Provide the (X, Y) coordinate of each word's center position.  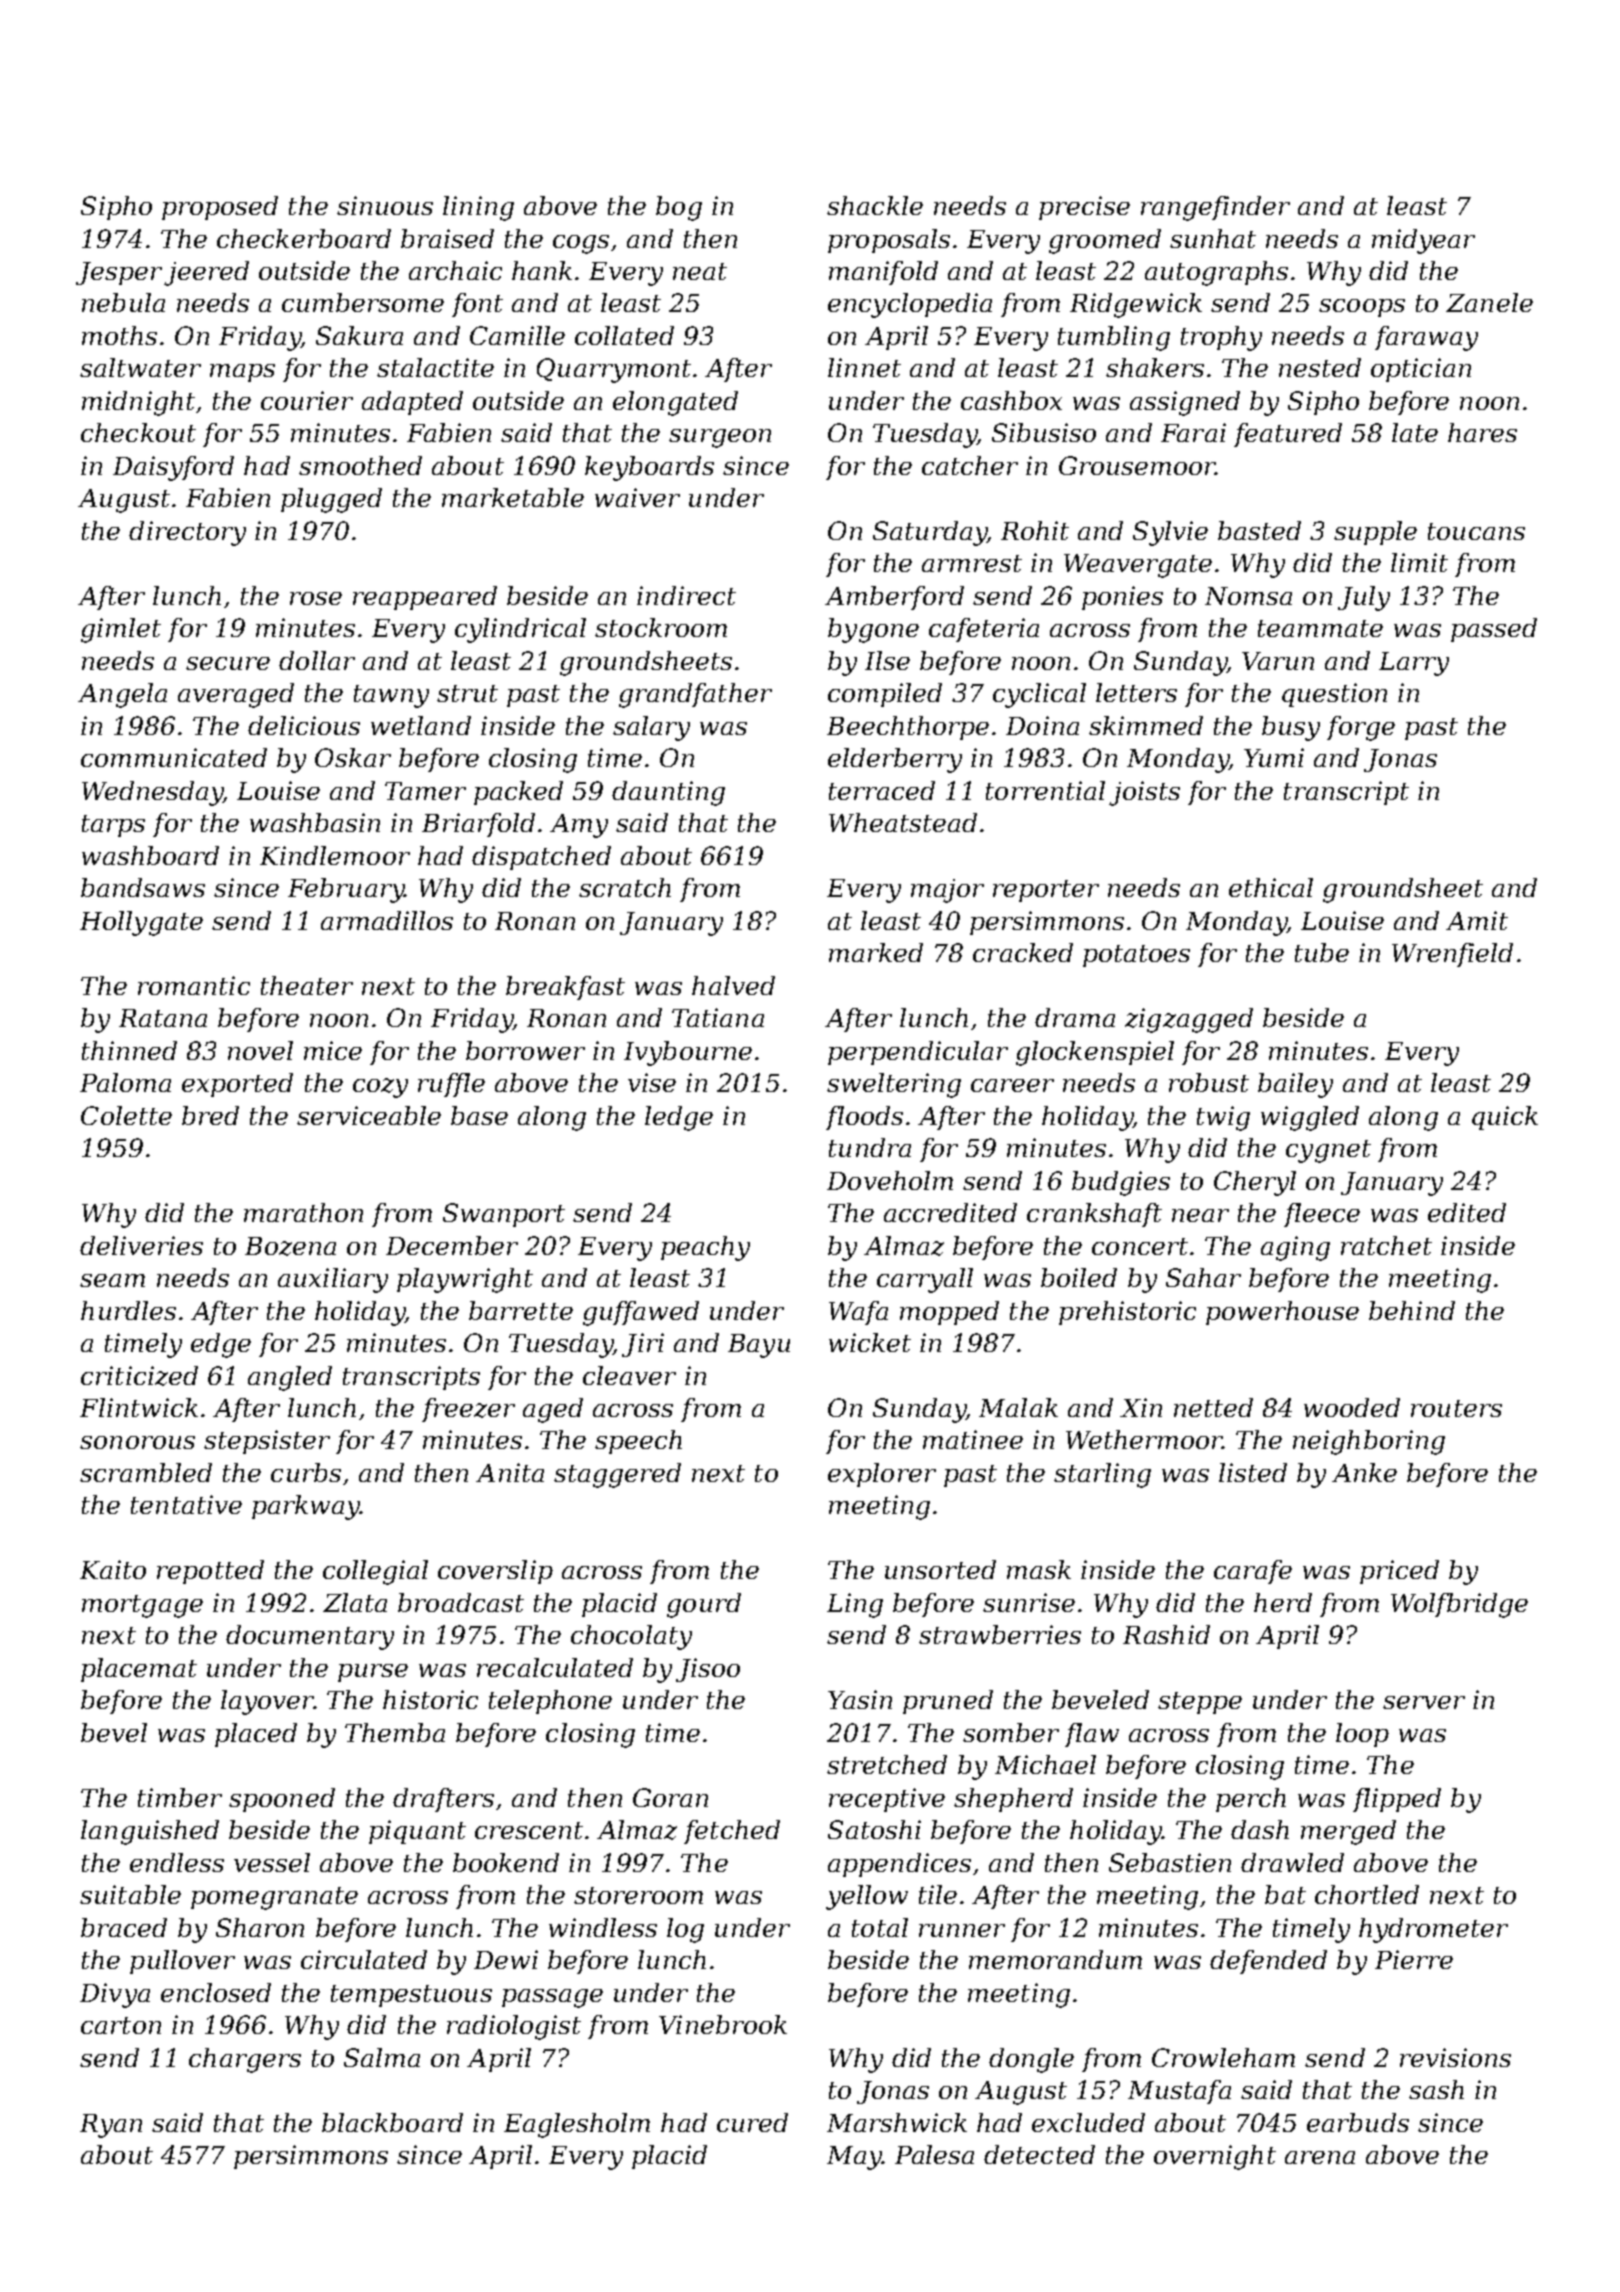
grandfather (695, 695)
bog (679, 208)
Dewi (506, 1959)
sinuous (385, 205)
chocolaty (631, 1637)
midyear (1423, 241)
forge (1361, 728)
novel (260, 1050)
